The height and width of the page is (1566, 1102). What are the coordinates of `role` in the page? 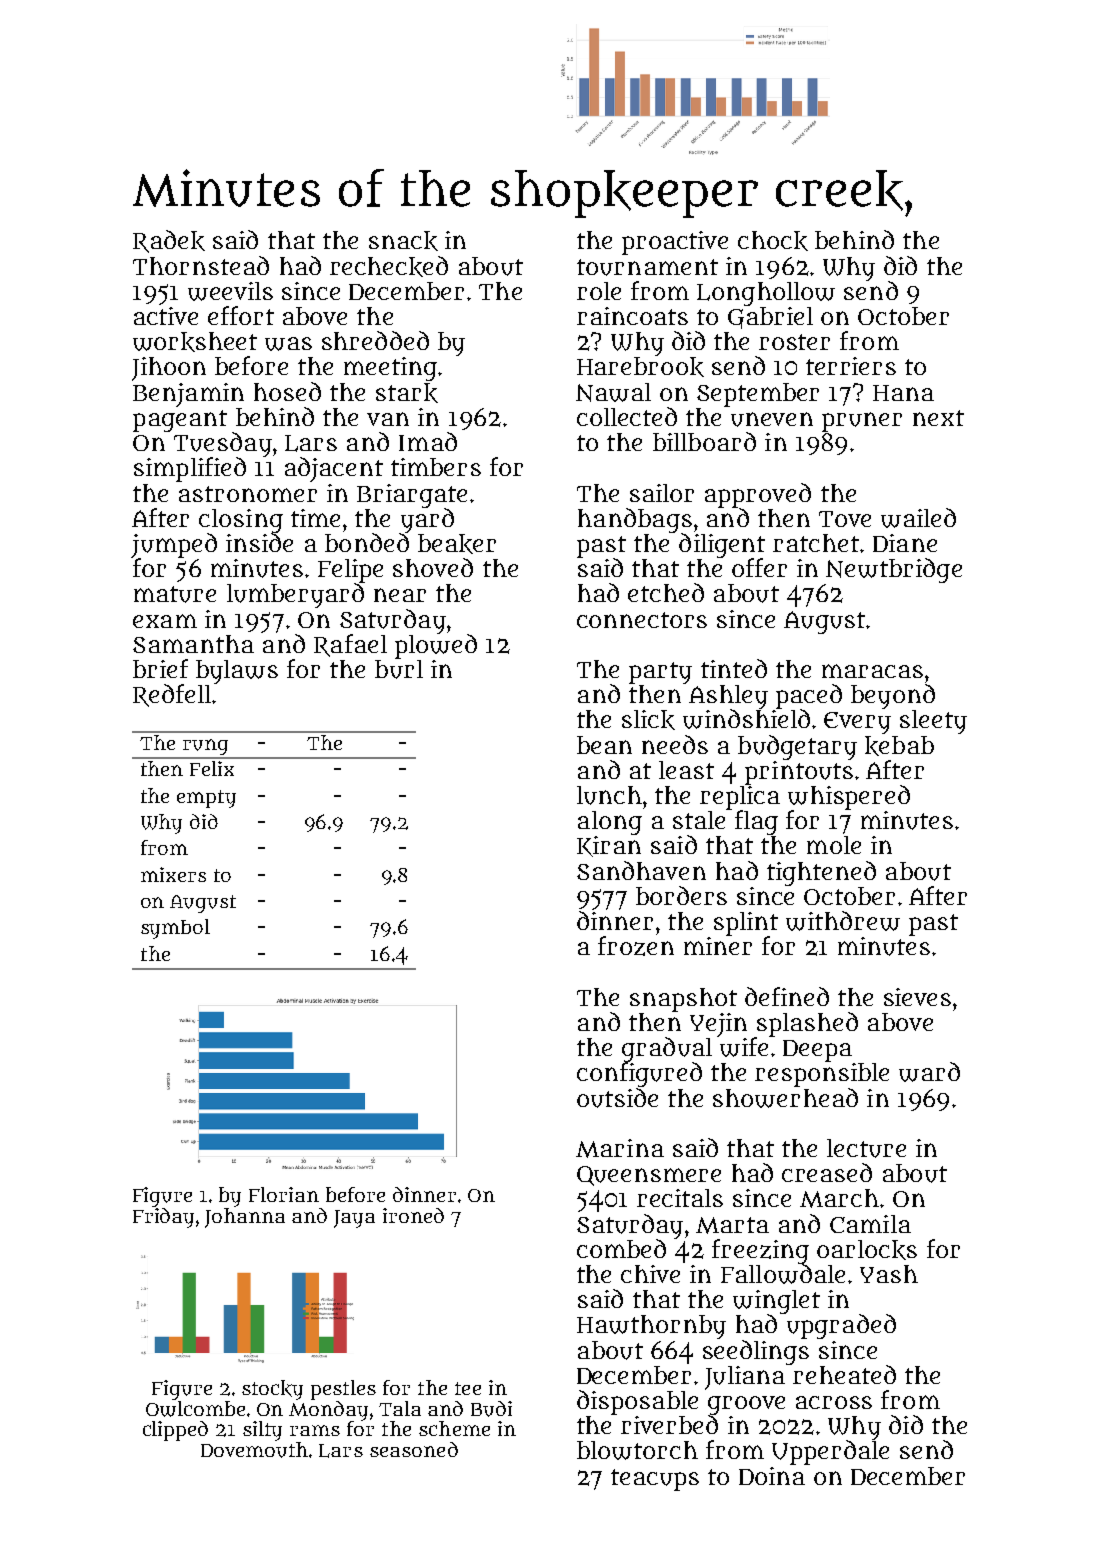 It's located at (599, 291).
